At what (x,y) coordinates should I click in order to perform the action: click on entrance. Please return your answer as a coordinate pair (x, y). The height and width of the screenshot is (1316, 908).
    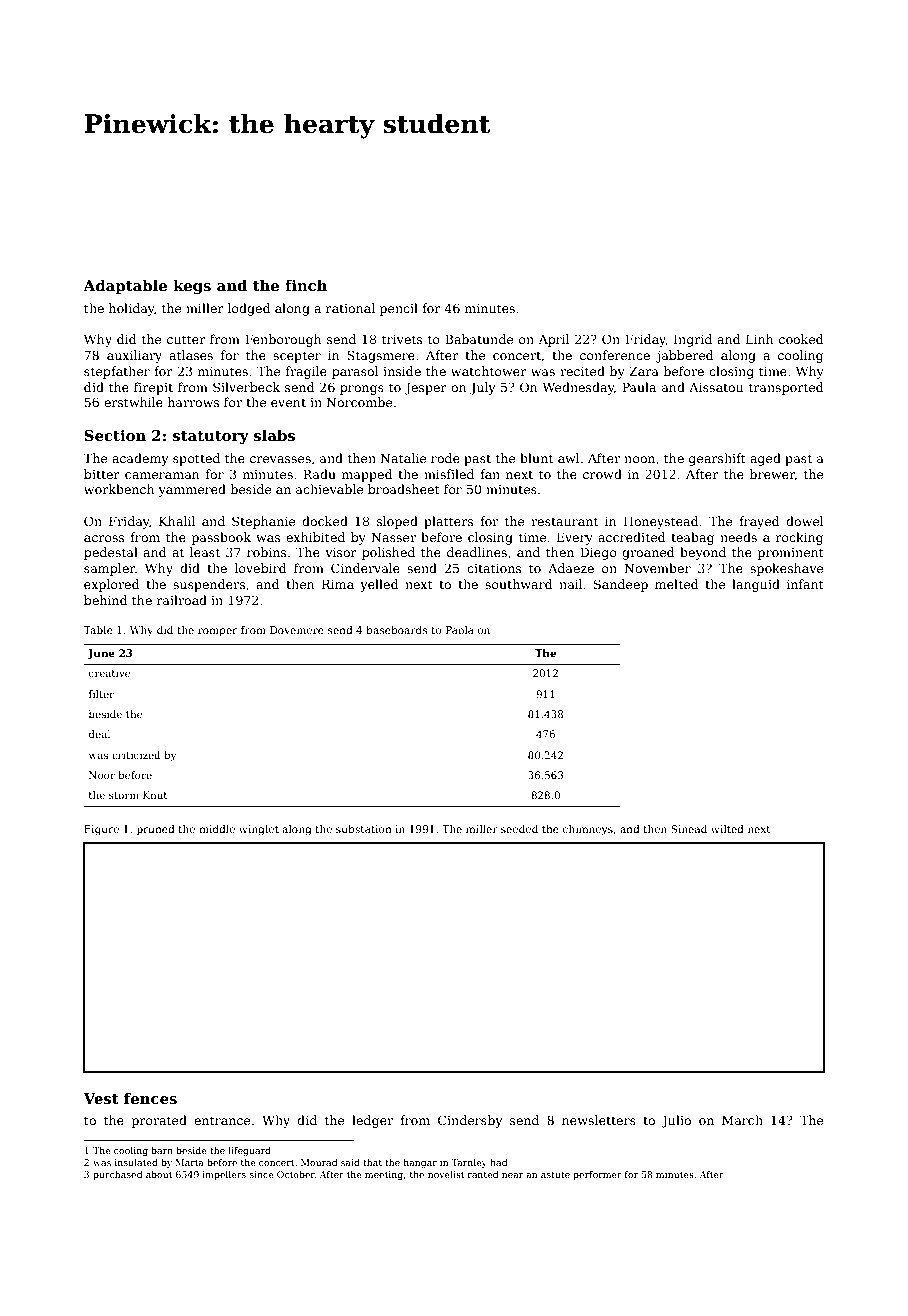
    Looking at the image, I should click on (222, 1120).
